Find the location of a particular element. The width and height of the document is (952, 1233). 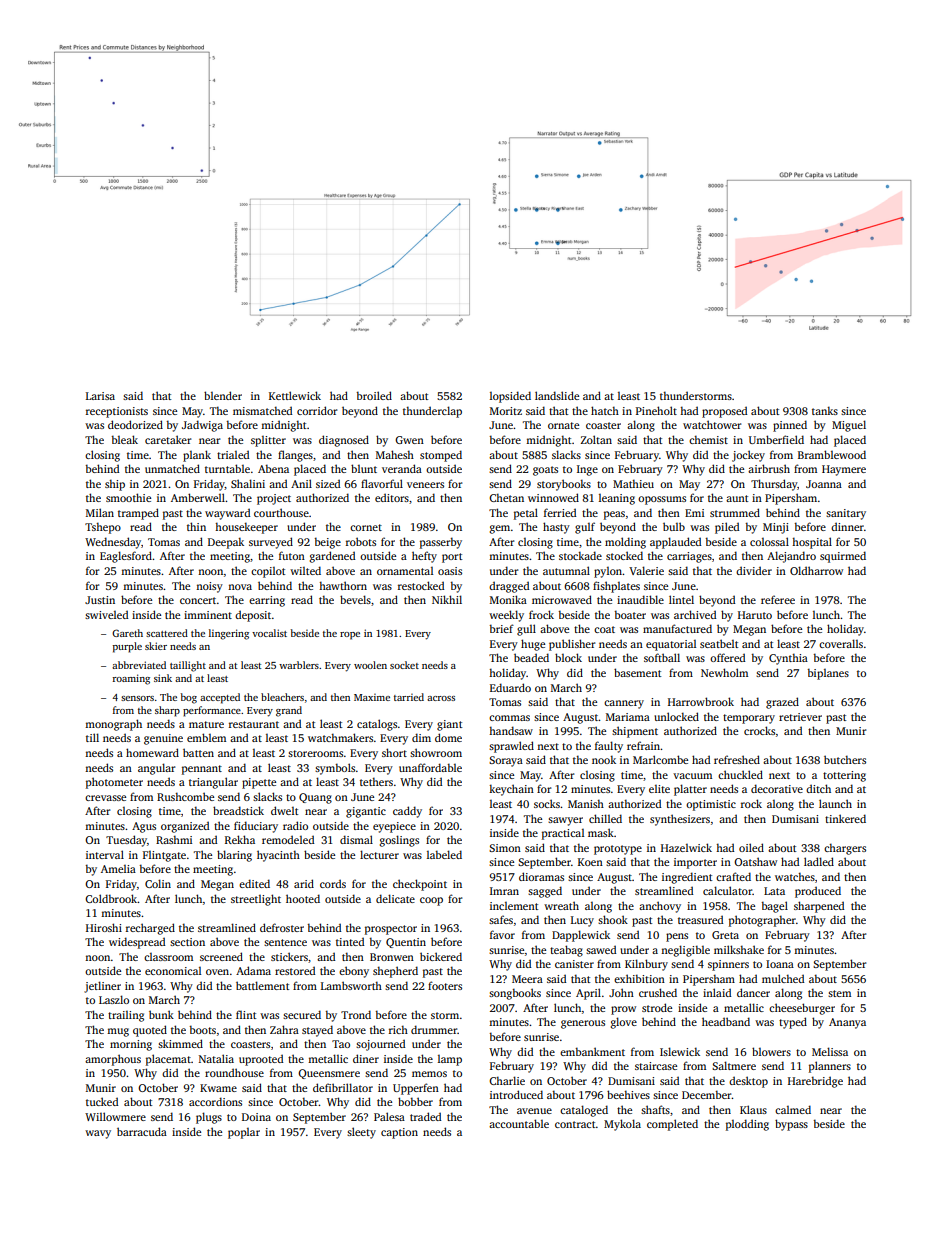

roundhouse is located at coordinates (234, 1072).
